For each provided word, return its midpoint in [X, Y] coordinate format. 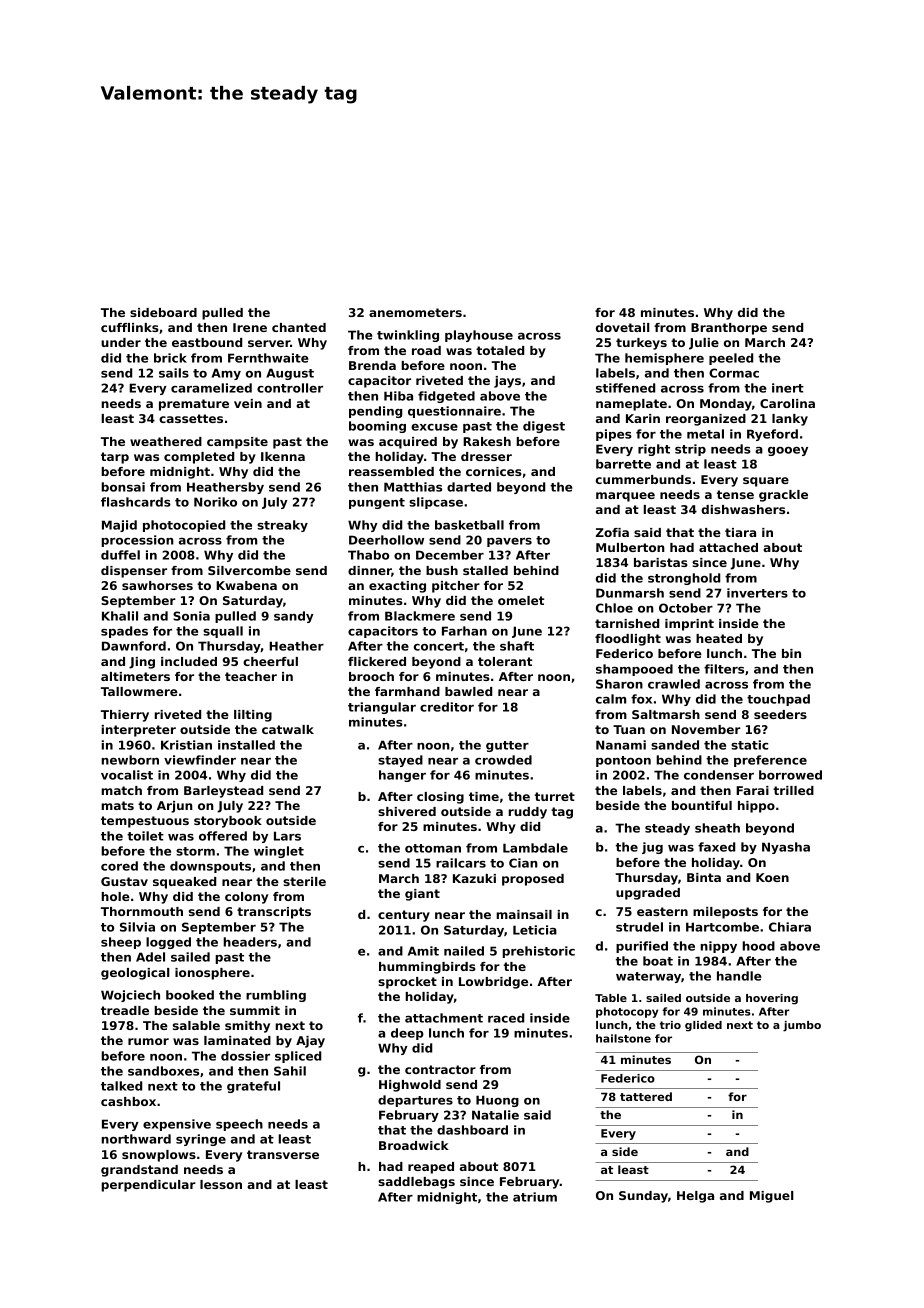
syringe [201, 1140]
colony [246, 898]
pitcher [456, 587]
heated [719, 638]
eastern [662, 911]
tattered [646, 1096]
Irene [250, 327]
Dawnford [134, 646]
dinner [369, 570]
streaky [282, 526]
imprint [689, 625]
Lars [287, 836]
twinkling [408, 336]
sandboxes [163, 1071]
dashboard [472, 1130]
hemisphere [664, 359]
